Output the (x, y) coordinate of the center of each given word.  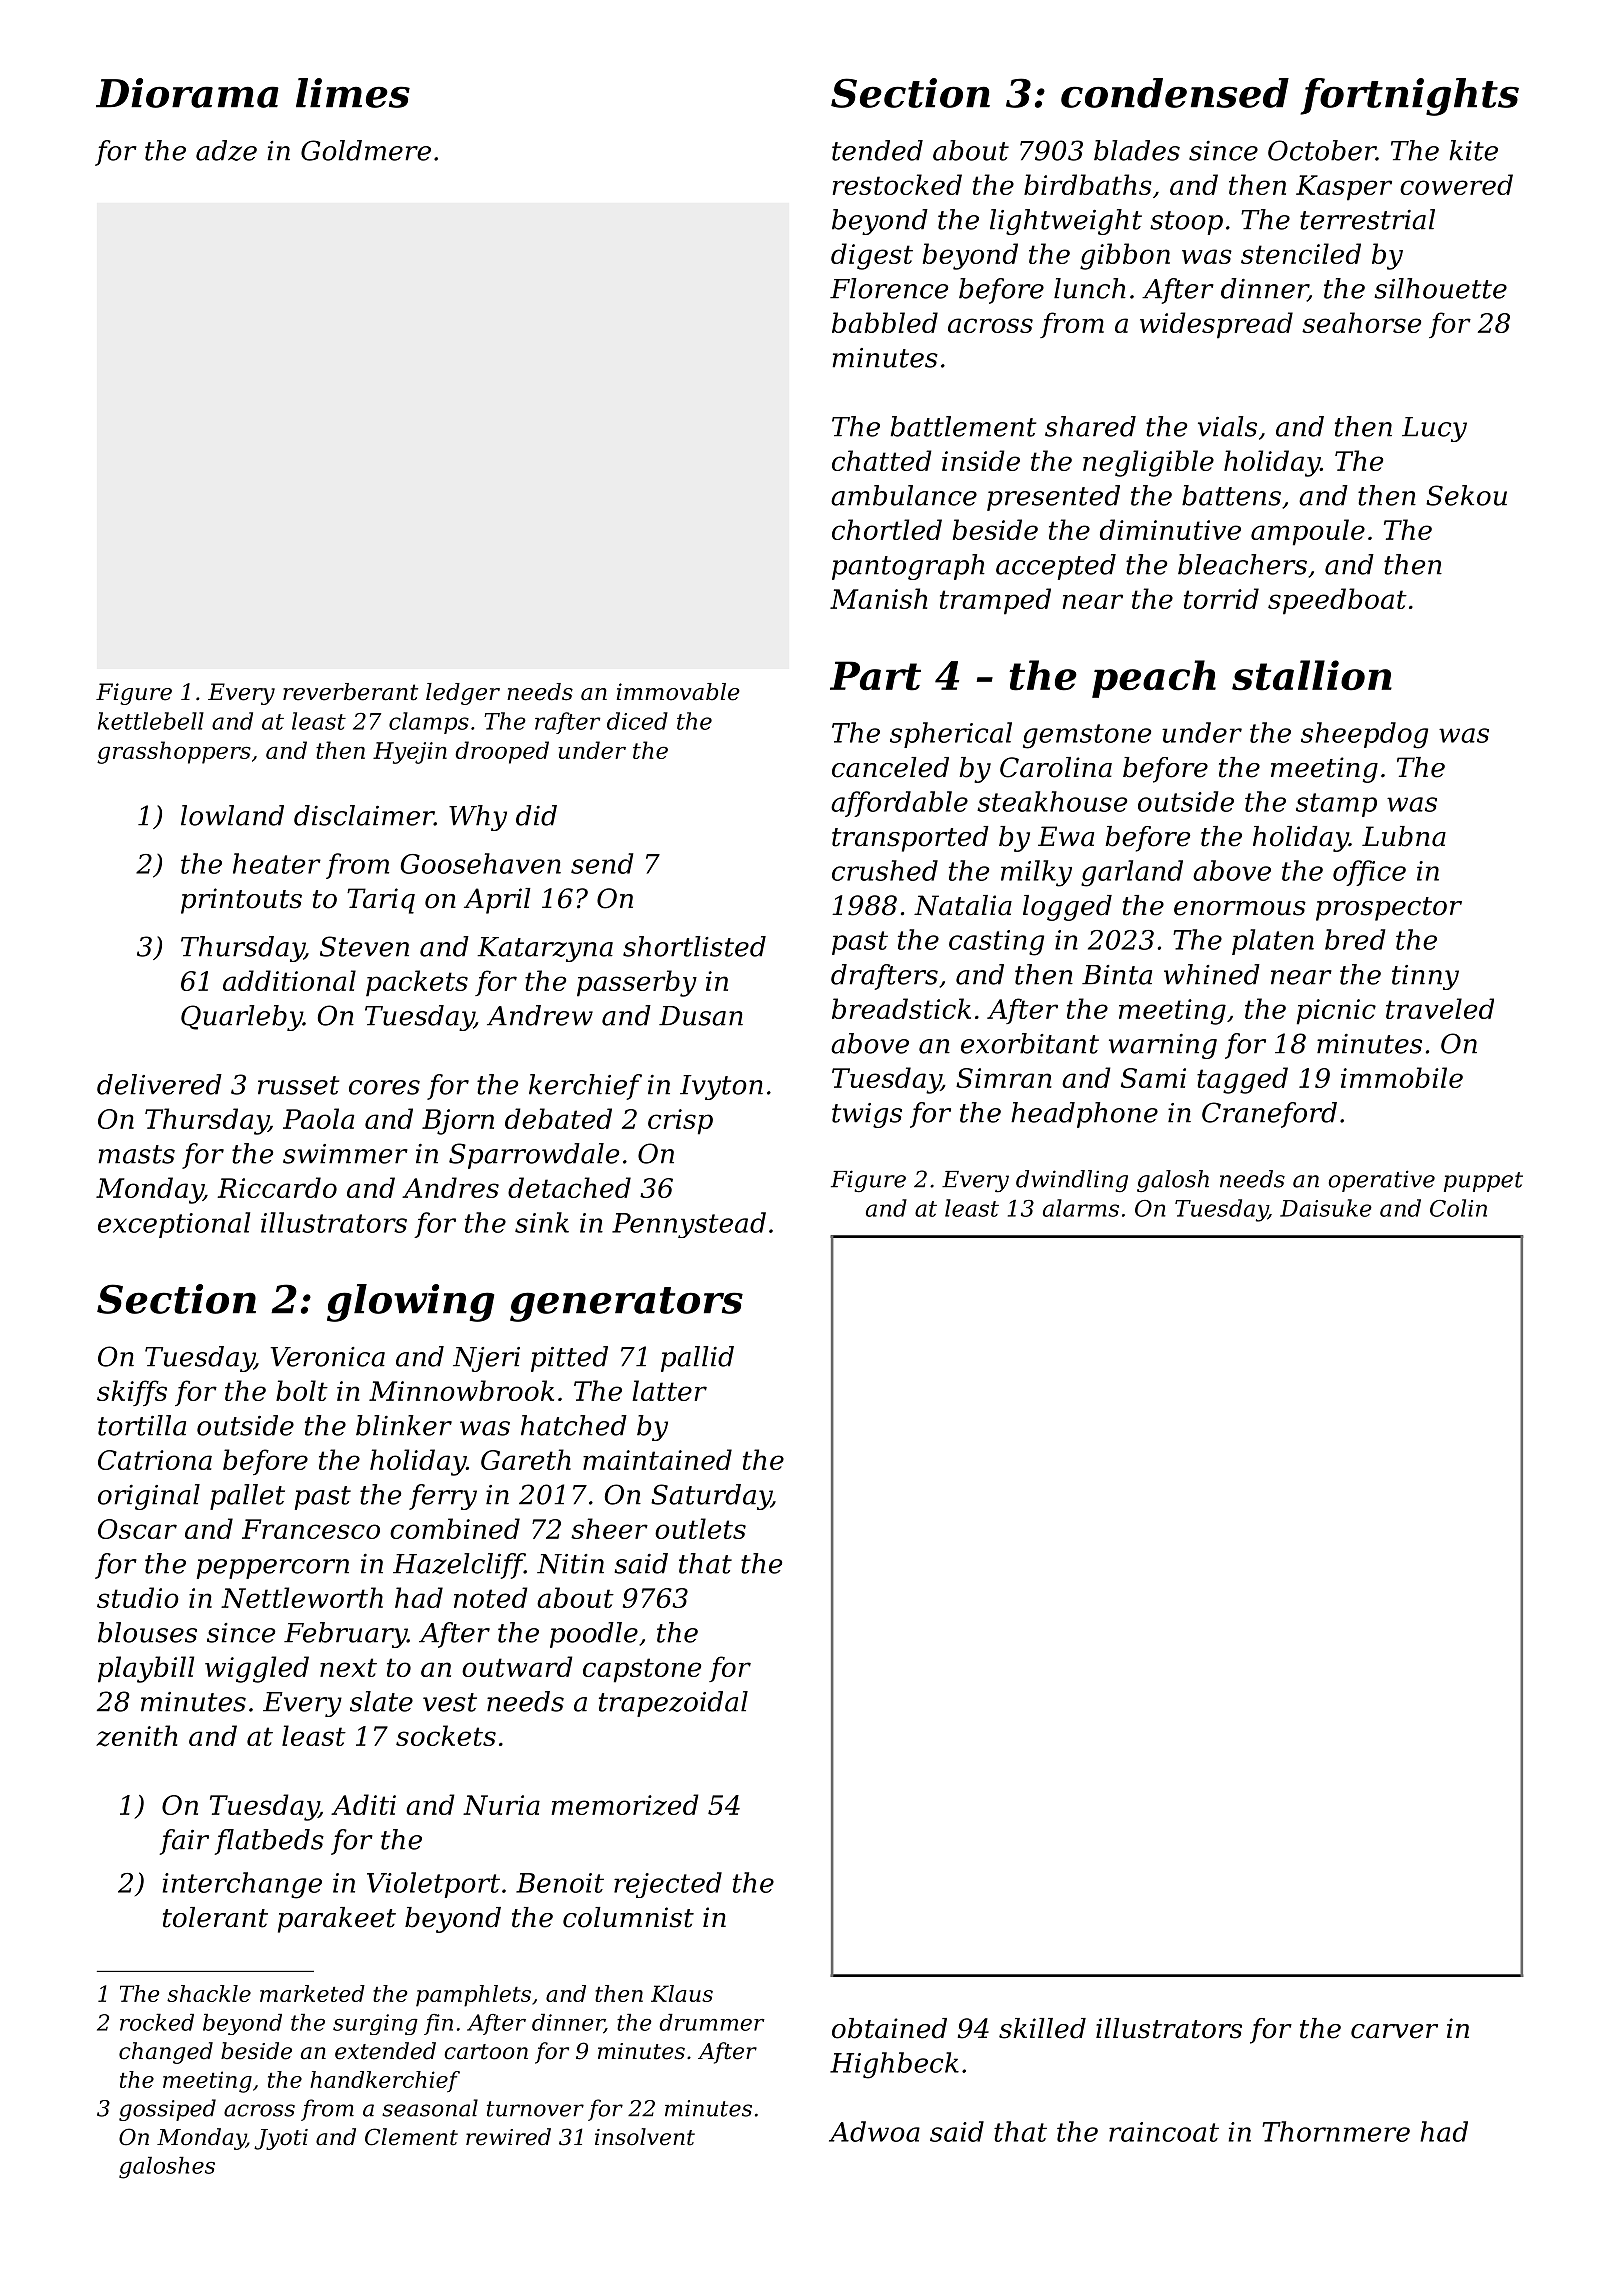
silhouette (1440, 288)
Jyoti (281, 2139)
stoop (1186, 223)
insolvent (645, 2137)
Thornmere (1336, 2131)
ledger (463, 694)
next (348, 1667)
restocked (897, 184)
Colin (1458, 1208)
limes (353, 93)
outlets (700, 1528)
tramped (995, 601)
